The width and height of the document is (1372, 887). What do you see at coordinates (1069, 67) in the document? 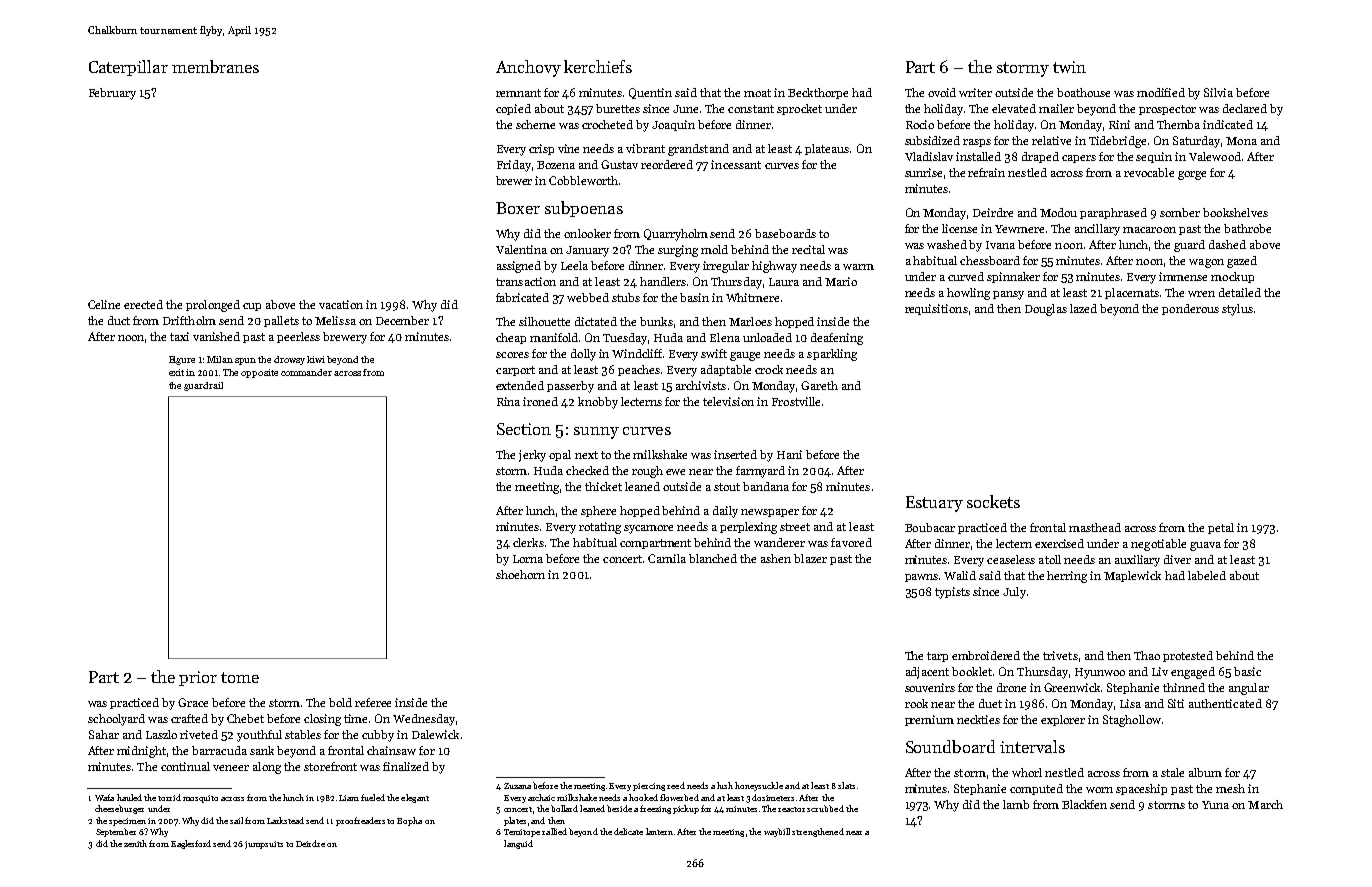
I see `twin` at bounding box center [1069, 67].
